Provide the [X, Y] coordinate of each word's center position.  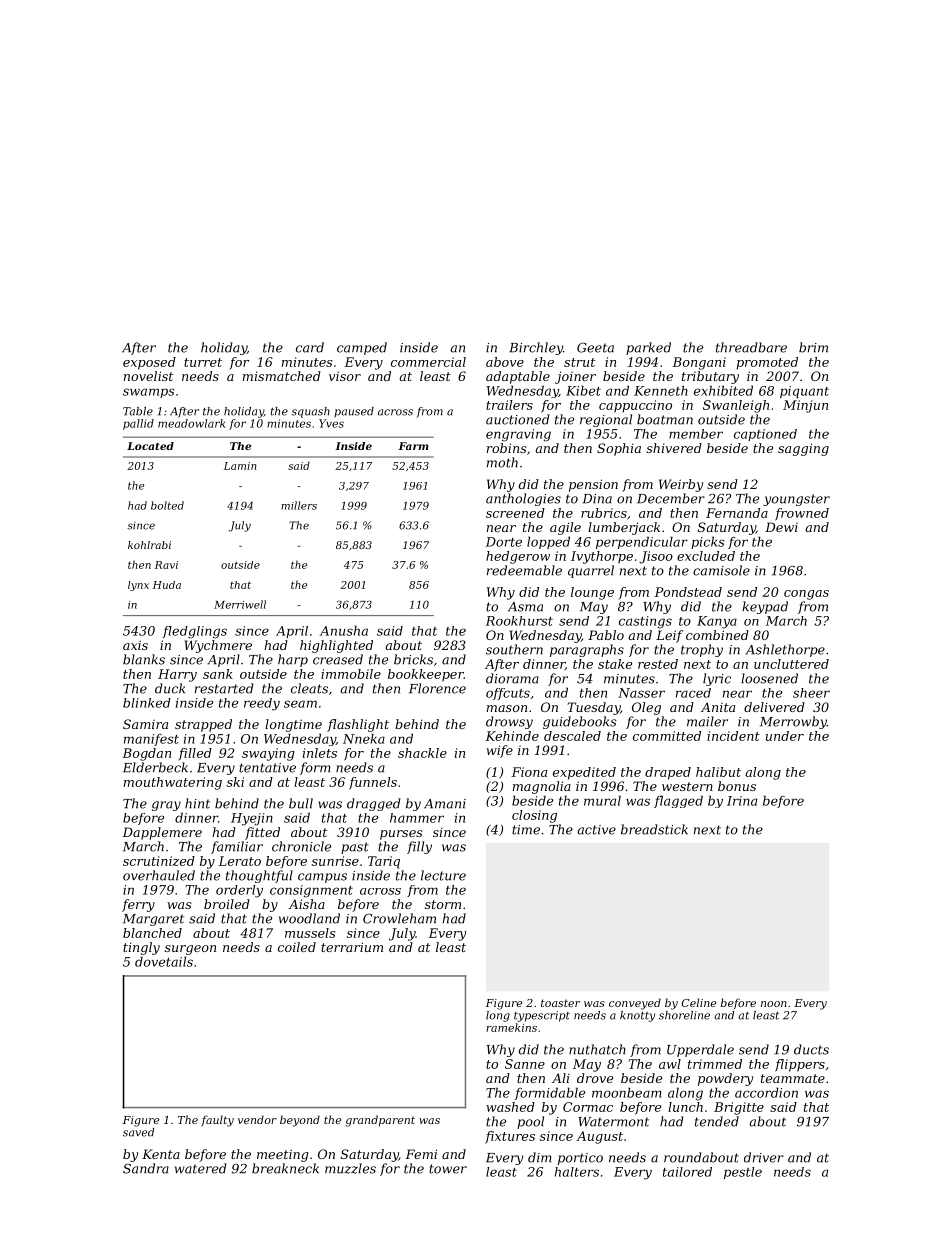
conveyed [635, 1004]
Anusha [344, 630]
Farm [413, 446]
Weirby [681, 485]
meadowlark [191, 423]
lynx [138, 586]
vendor [257, 1119]
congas [806, 595]
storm [443, 904]
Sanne [525, 1064]
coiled [297, 947]
